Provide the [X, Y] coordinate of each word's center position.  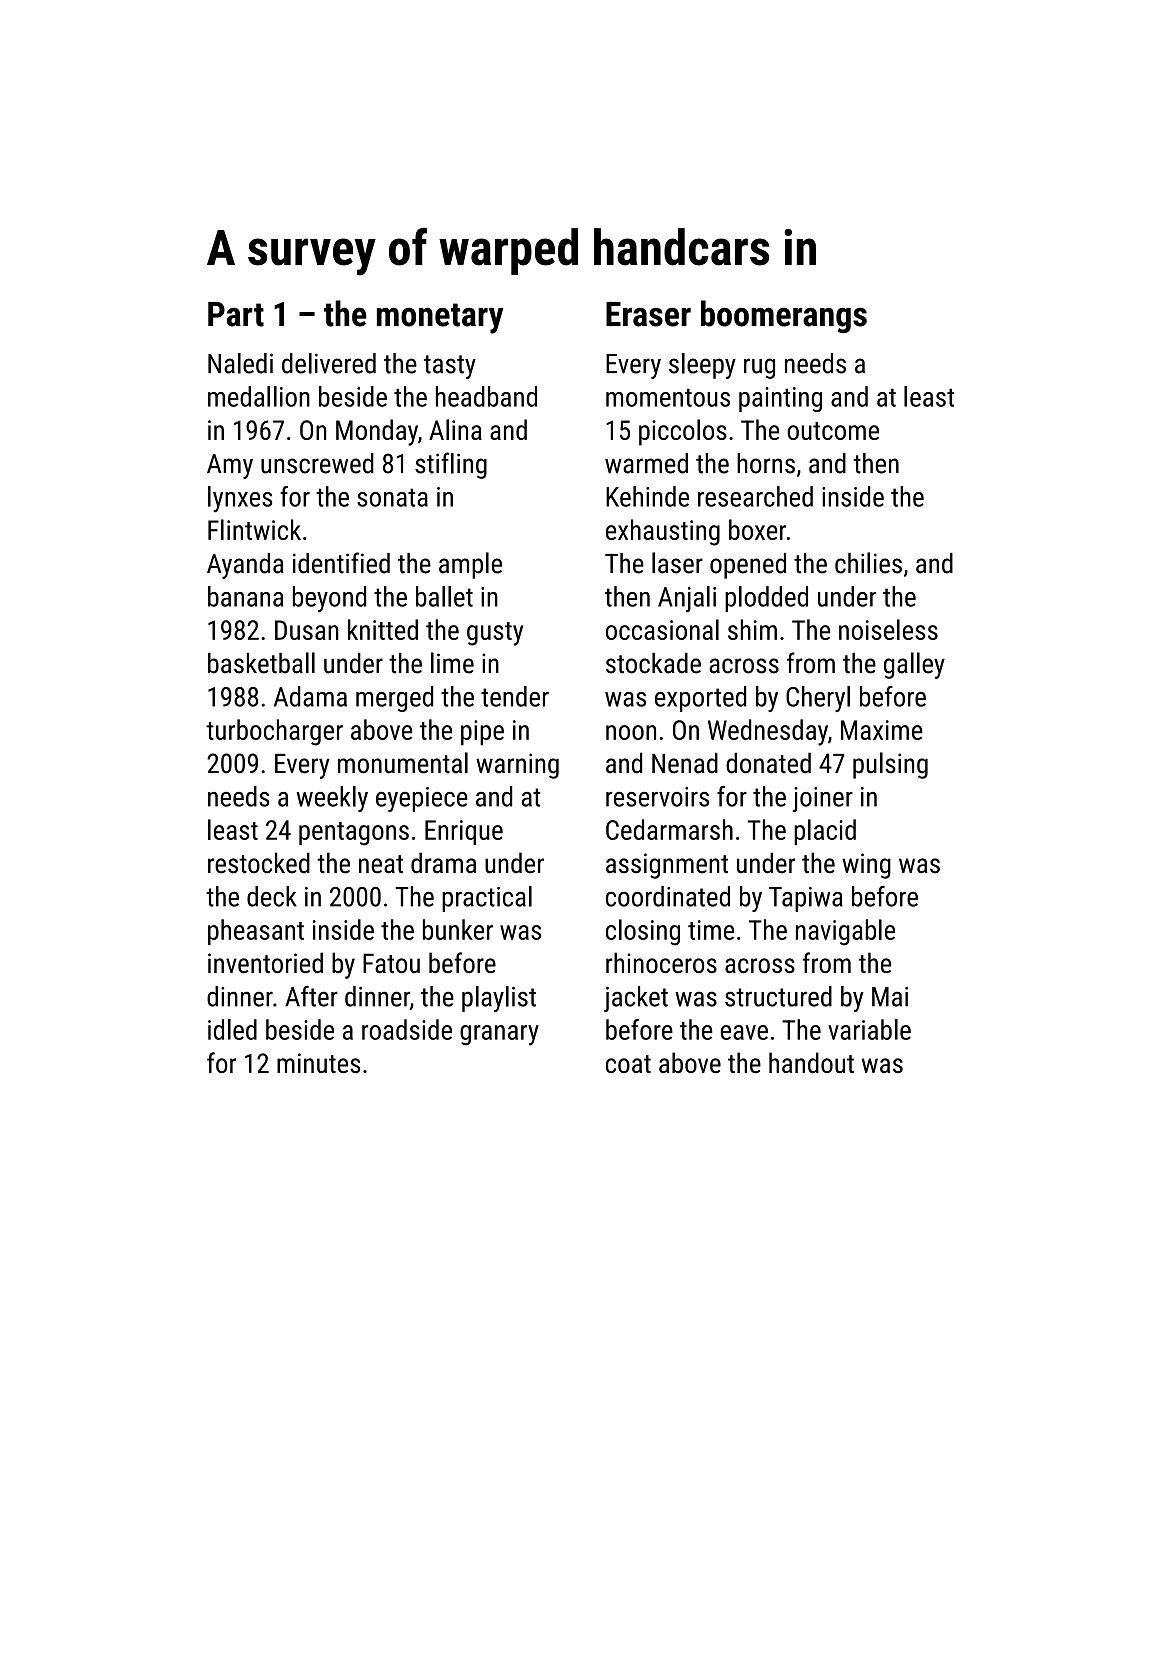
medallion [259, 396]
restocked [259, 863]
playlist [499, 999]
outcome [833, 431]
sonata [392, 497]
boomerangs [784, 316]
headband [486, 396]
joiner [823, 799]
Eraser [648, 314]
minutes [318, 1063]
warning [517, 766]
